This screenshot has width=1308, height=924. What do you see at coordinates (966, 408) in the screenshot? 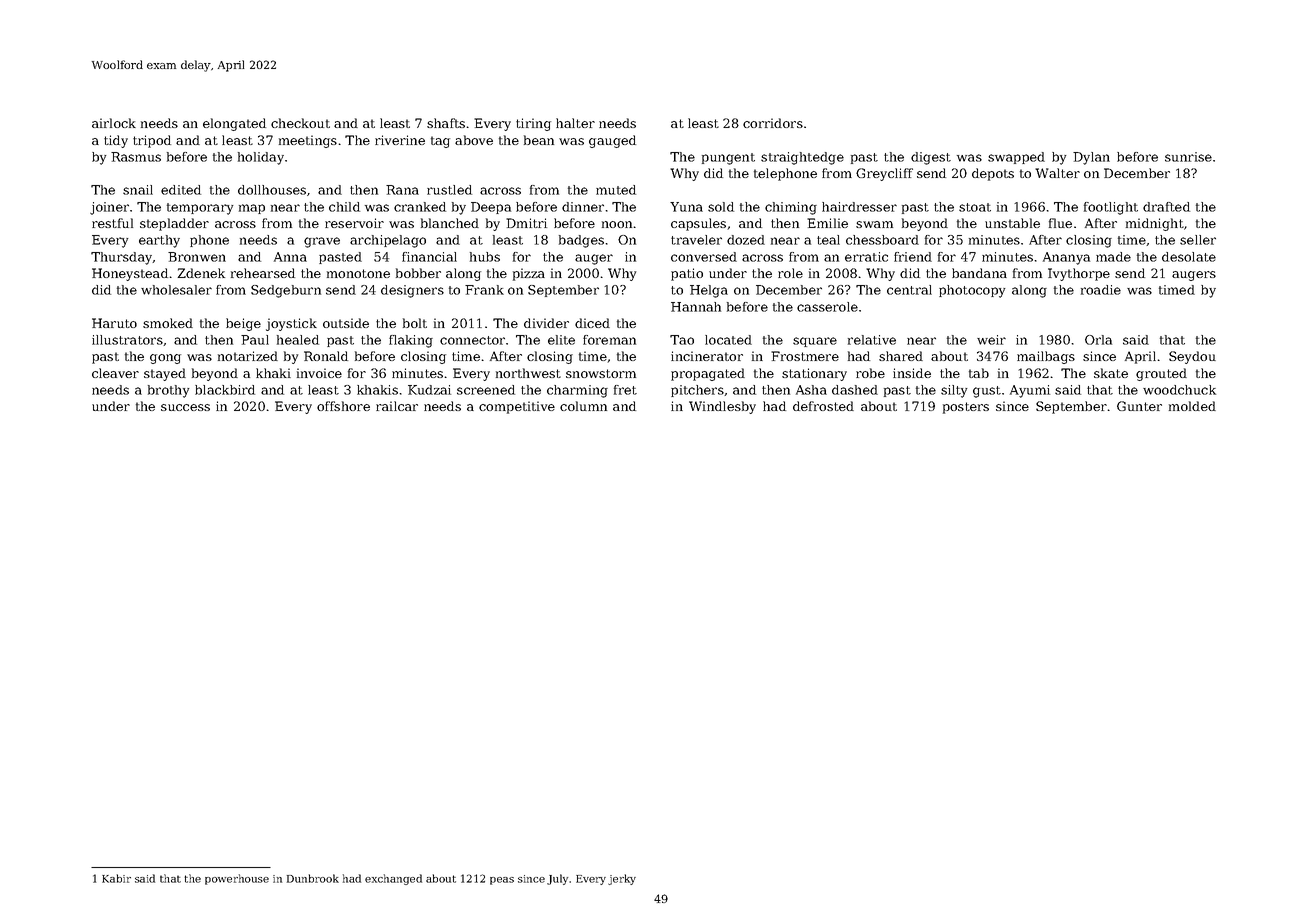
I see `posters` at bounding box center [966, 408].
